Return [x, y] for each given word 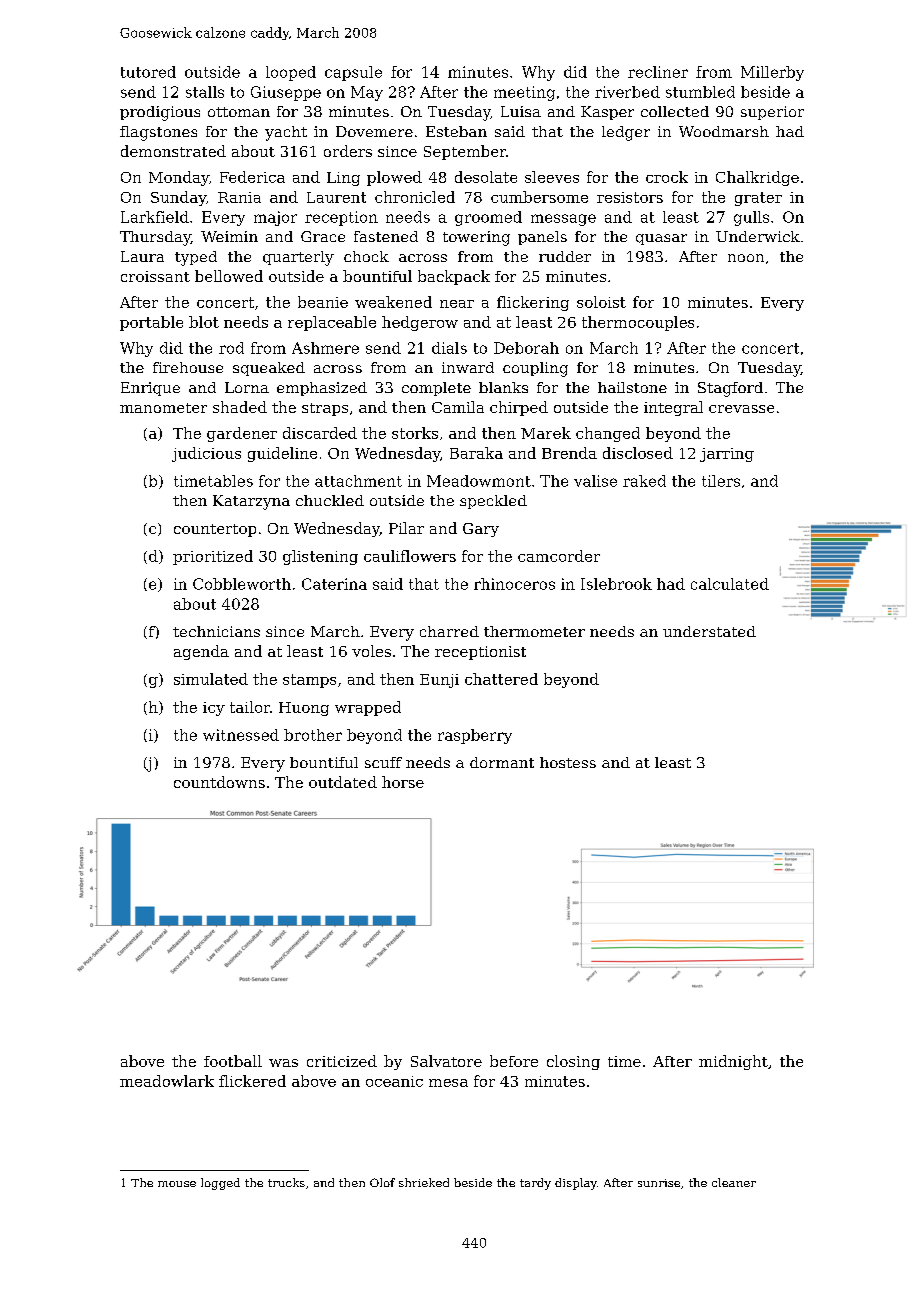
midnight [733, 1062]
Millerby [772, 73]
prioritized [213, 557]
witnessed [241, 735]
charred [449, 631]
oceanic [394, 1081]
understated [709, 631]
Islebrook [616, 584]
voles [371, 651]
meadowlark [167, 1081]
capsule [353, 73]
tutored [148, 72]
